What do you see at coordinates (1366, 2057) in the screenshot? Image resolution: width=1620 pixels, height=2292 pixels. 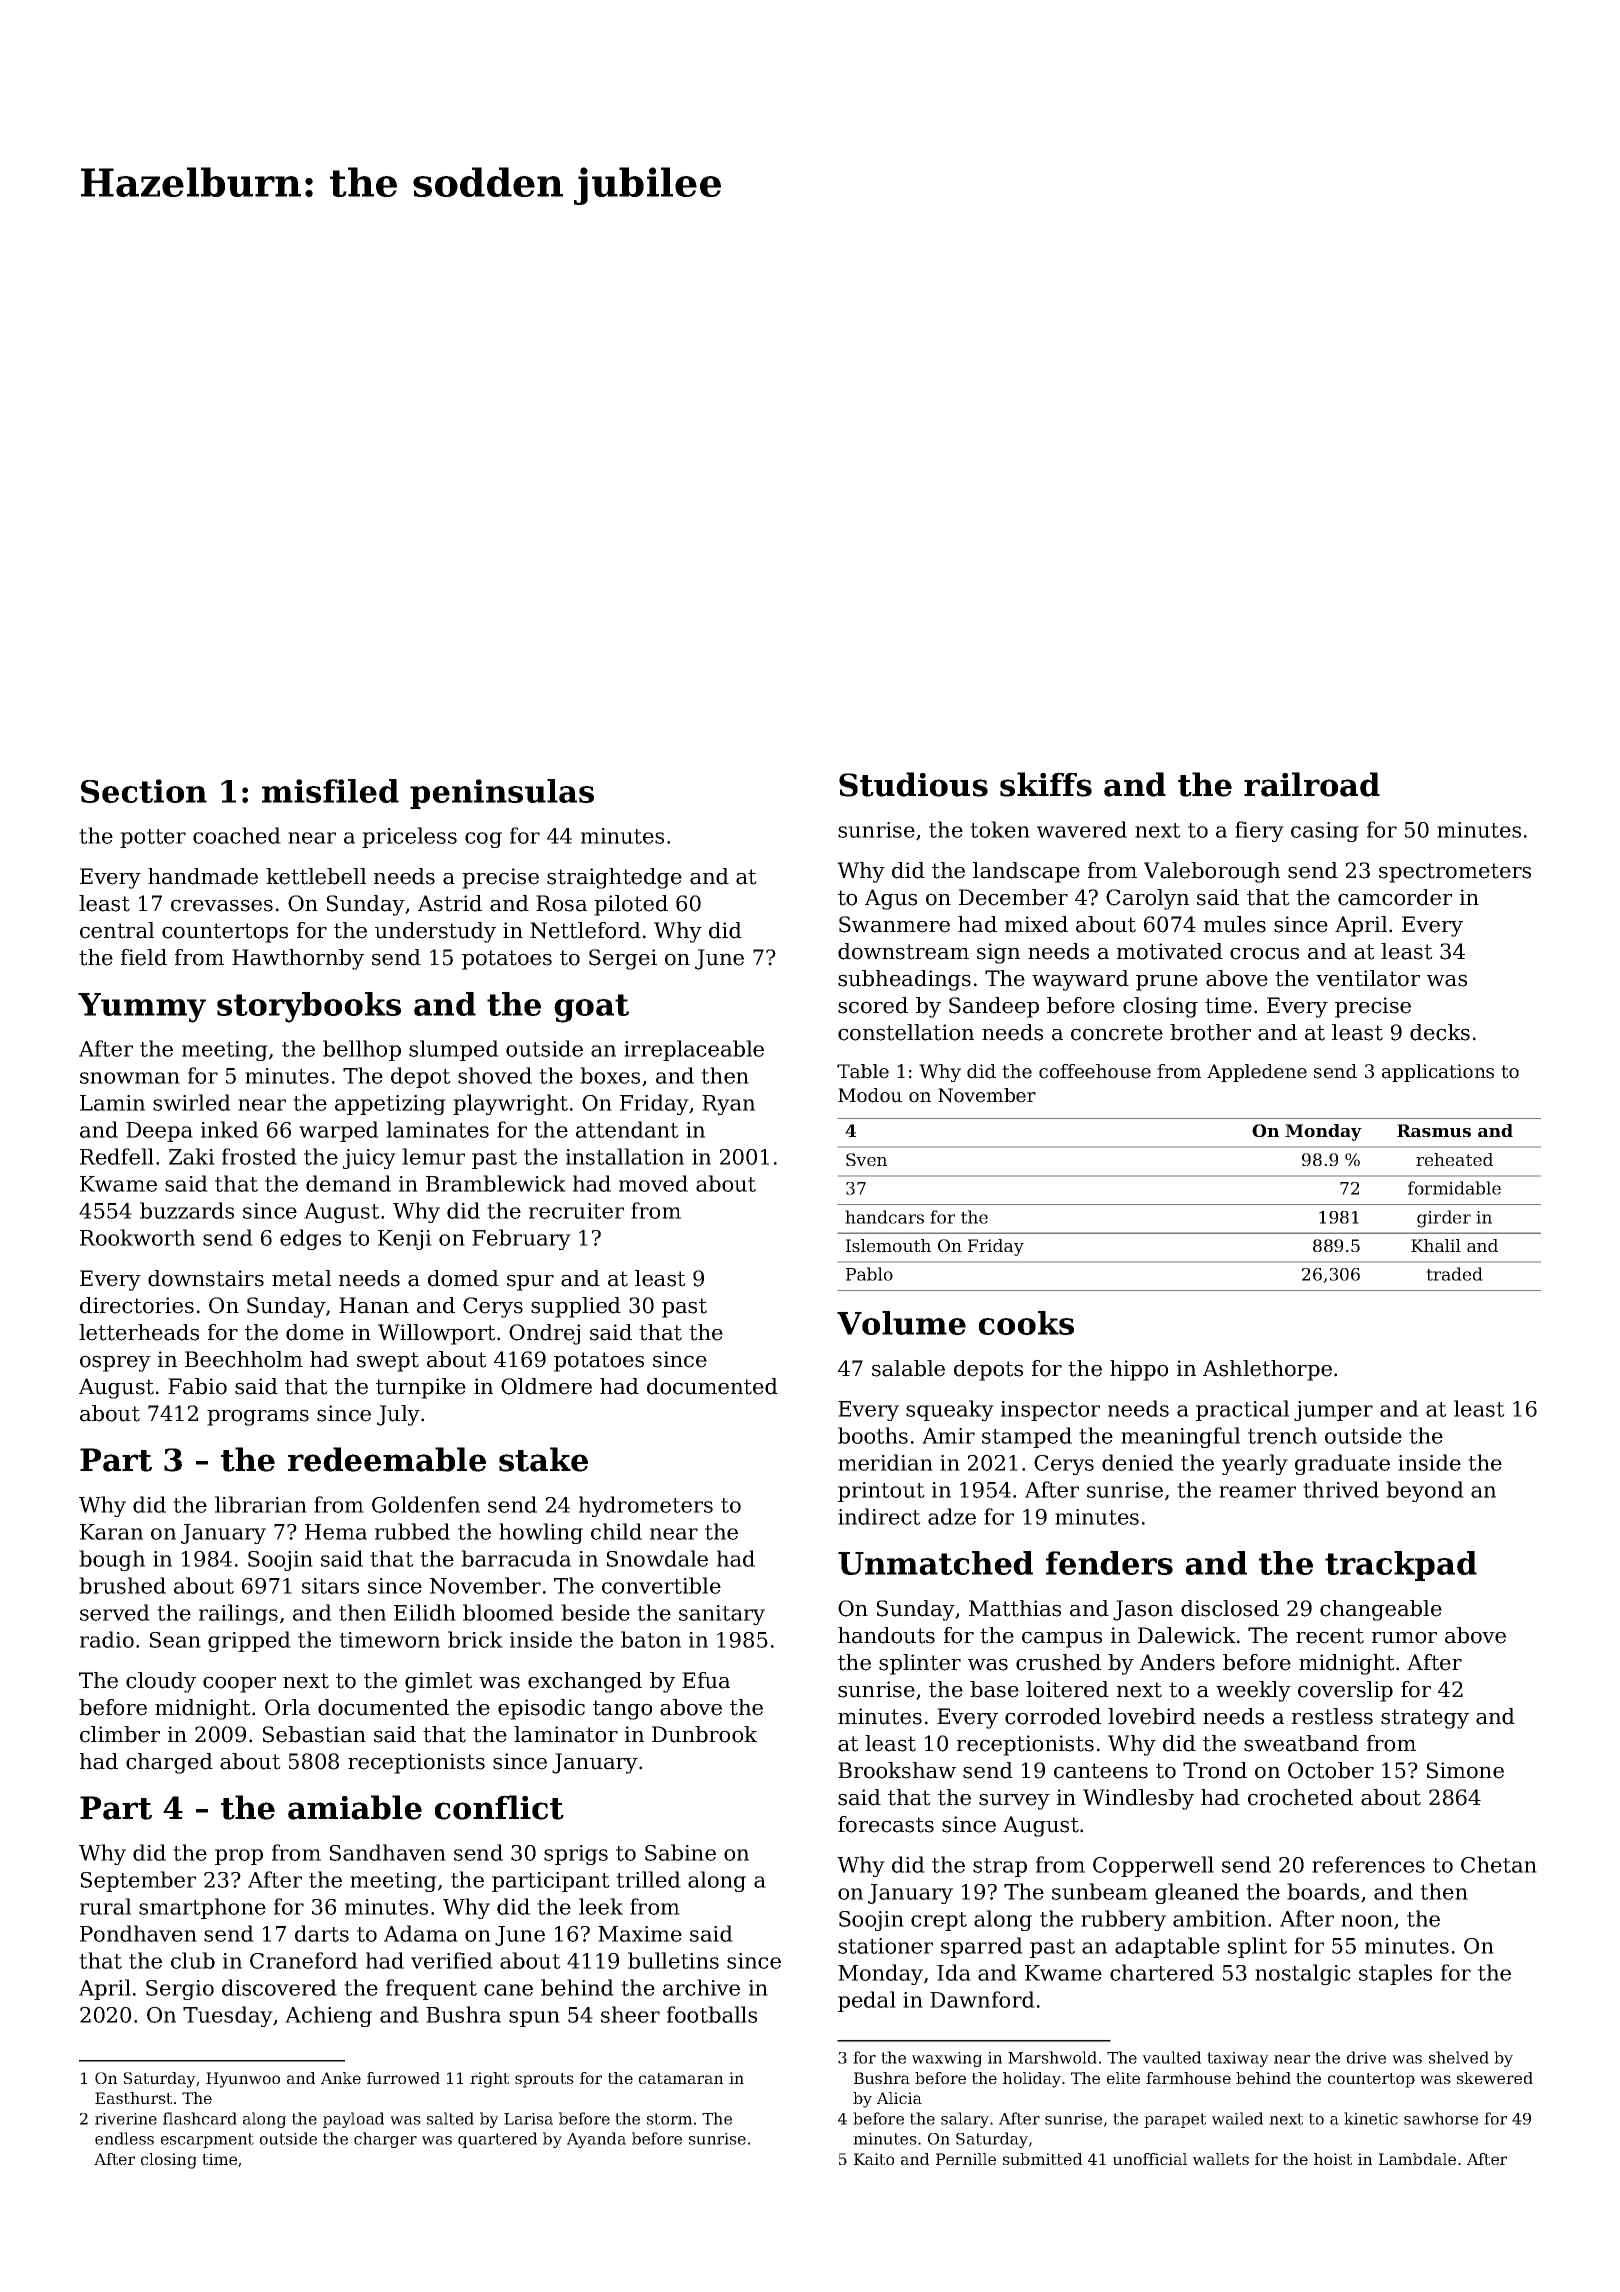 I see `drive` at bounding box center [1366, 2057].
